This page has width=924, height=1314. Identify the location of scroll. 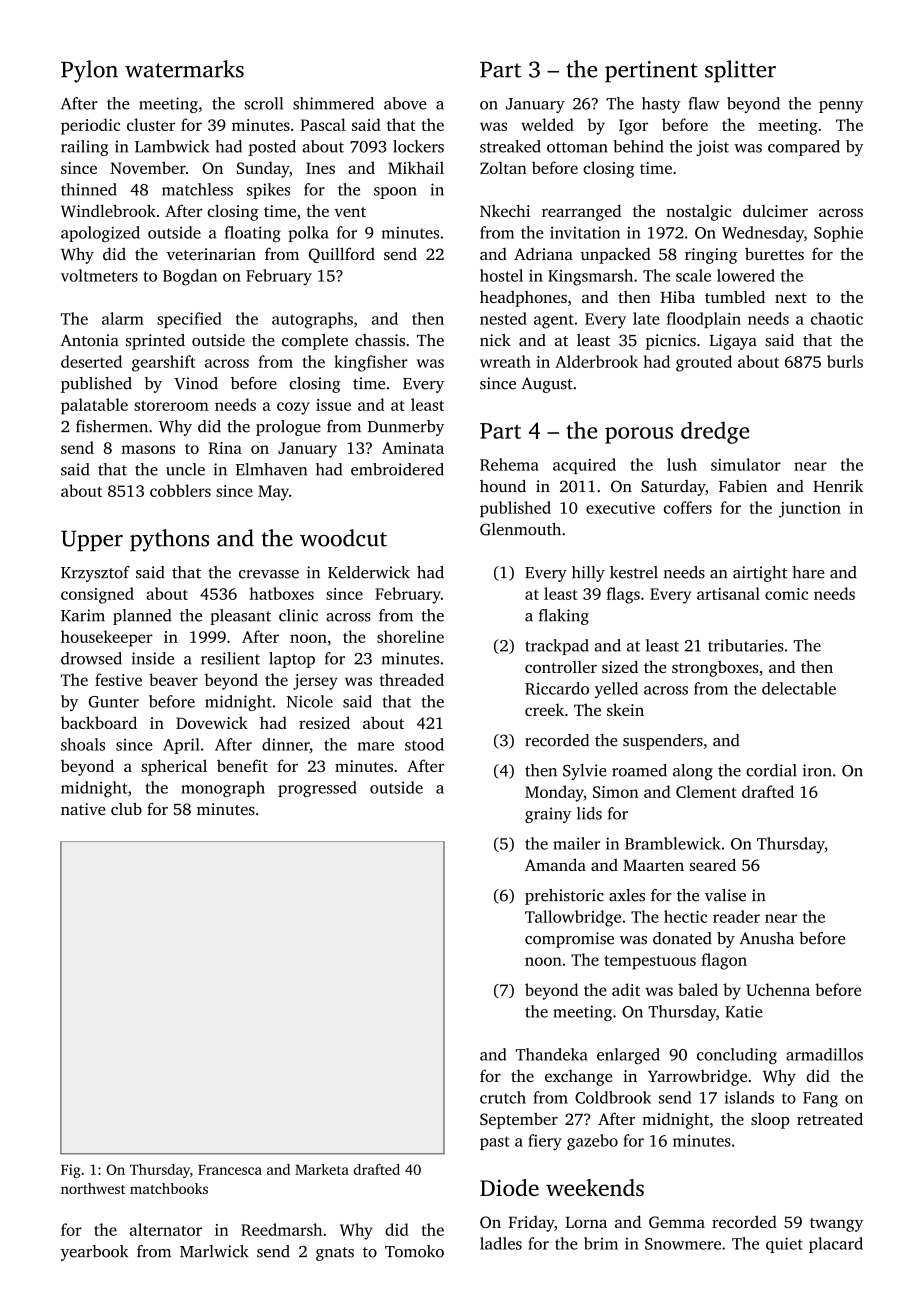
(263, 103).
